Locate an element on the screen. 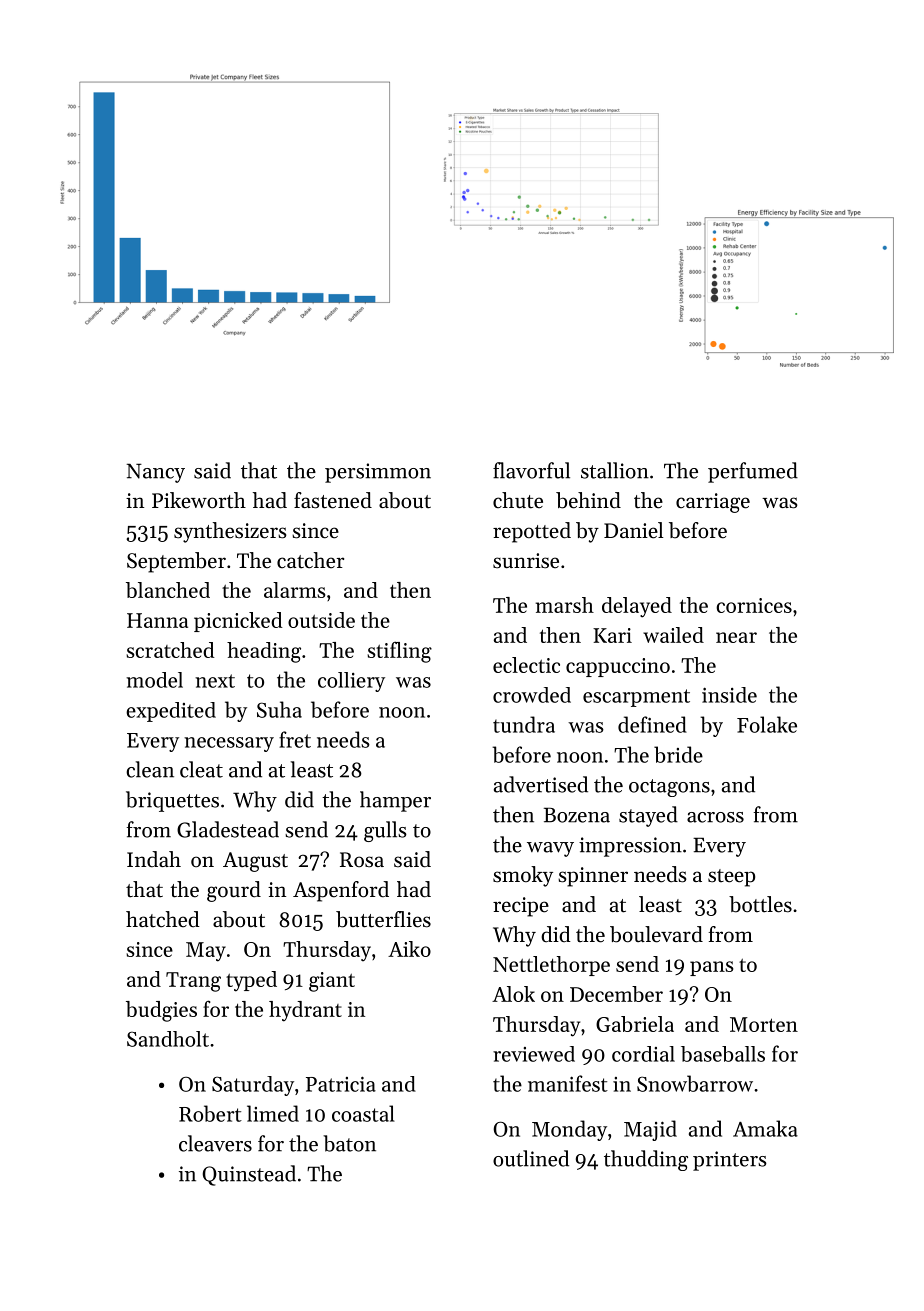 This screenshot has height=1311, width=924. bride is located at coordinates (678, 754).
